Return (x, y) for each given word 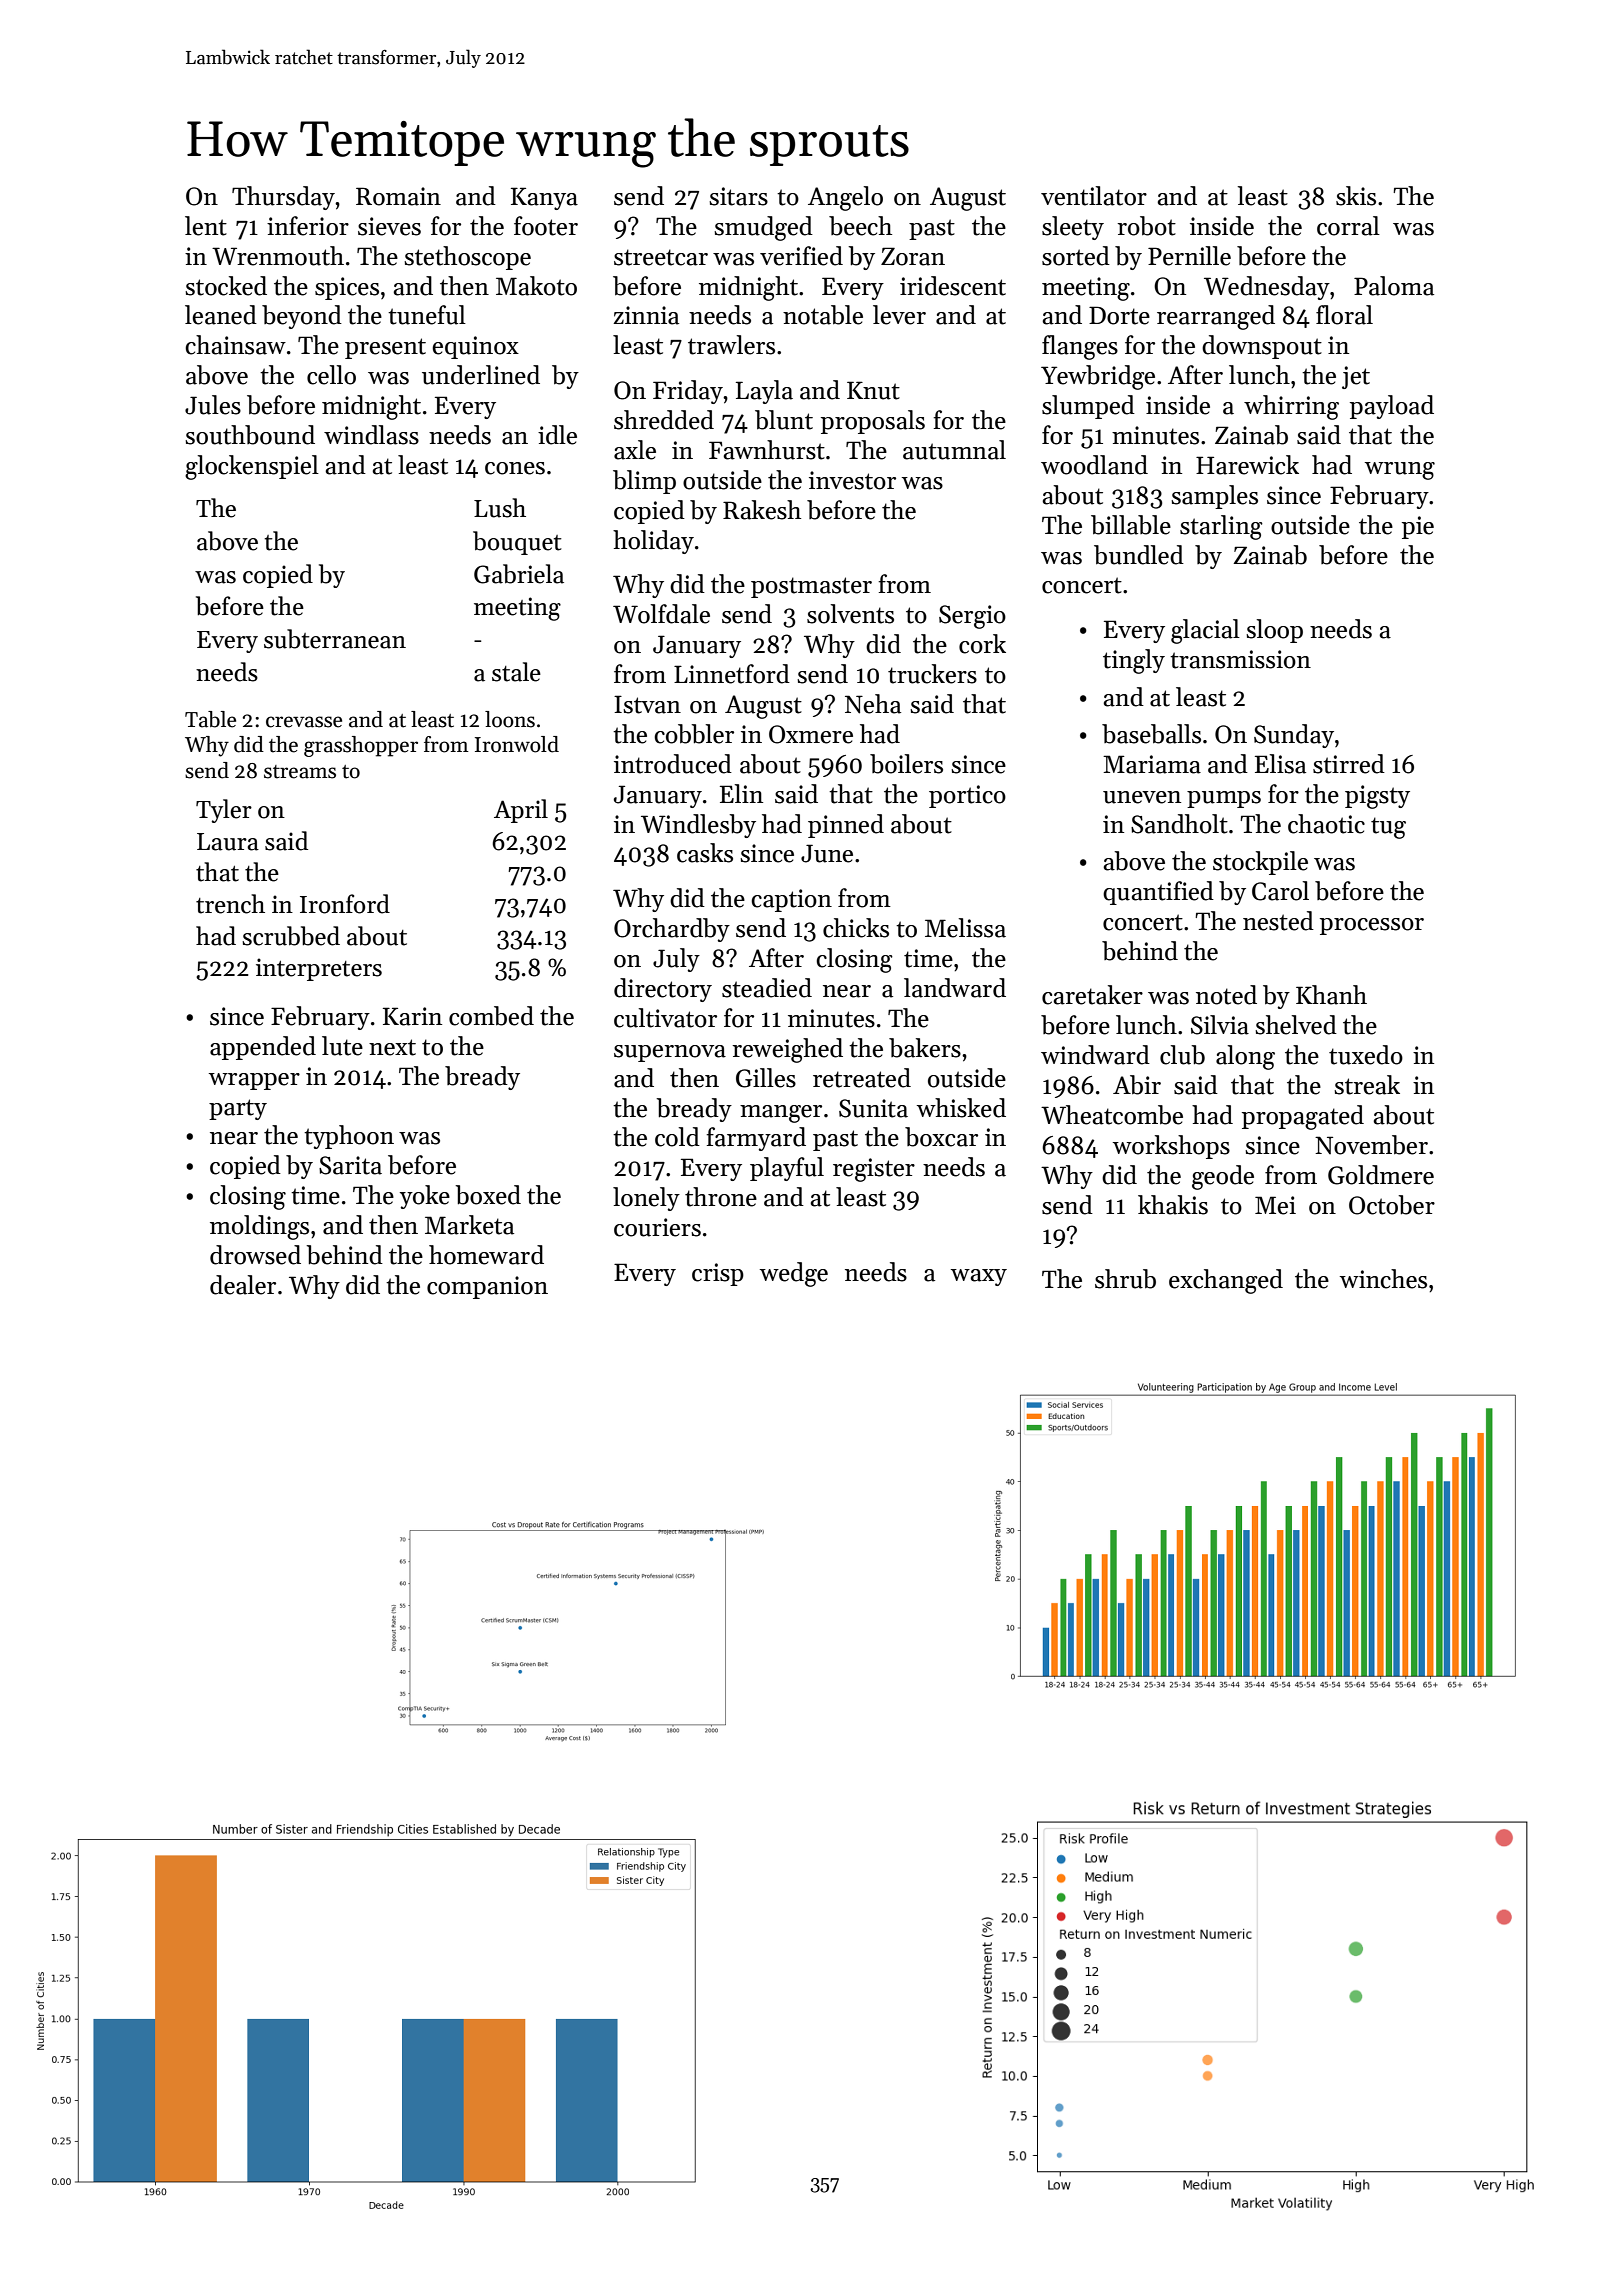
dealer (243, 1285)
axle (635, 450)
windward (1095, 1055)
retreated (862, 1078)
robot (1146, 226)
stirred (1349, 764)
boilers (906, 764)
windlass (371, 435)
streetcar (661, 257)
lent (206, 226)
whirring (1291, 407)
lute (342, 1046)
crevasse (304, 722)
